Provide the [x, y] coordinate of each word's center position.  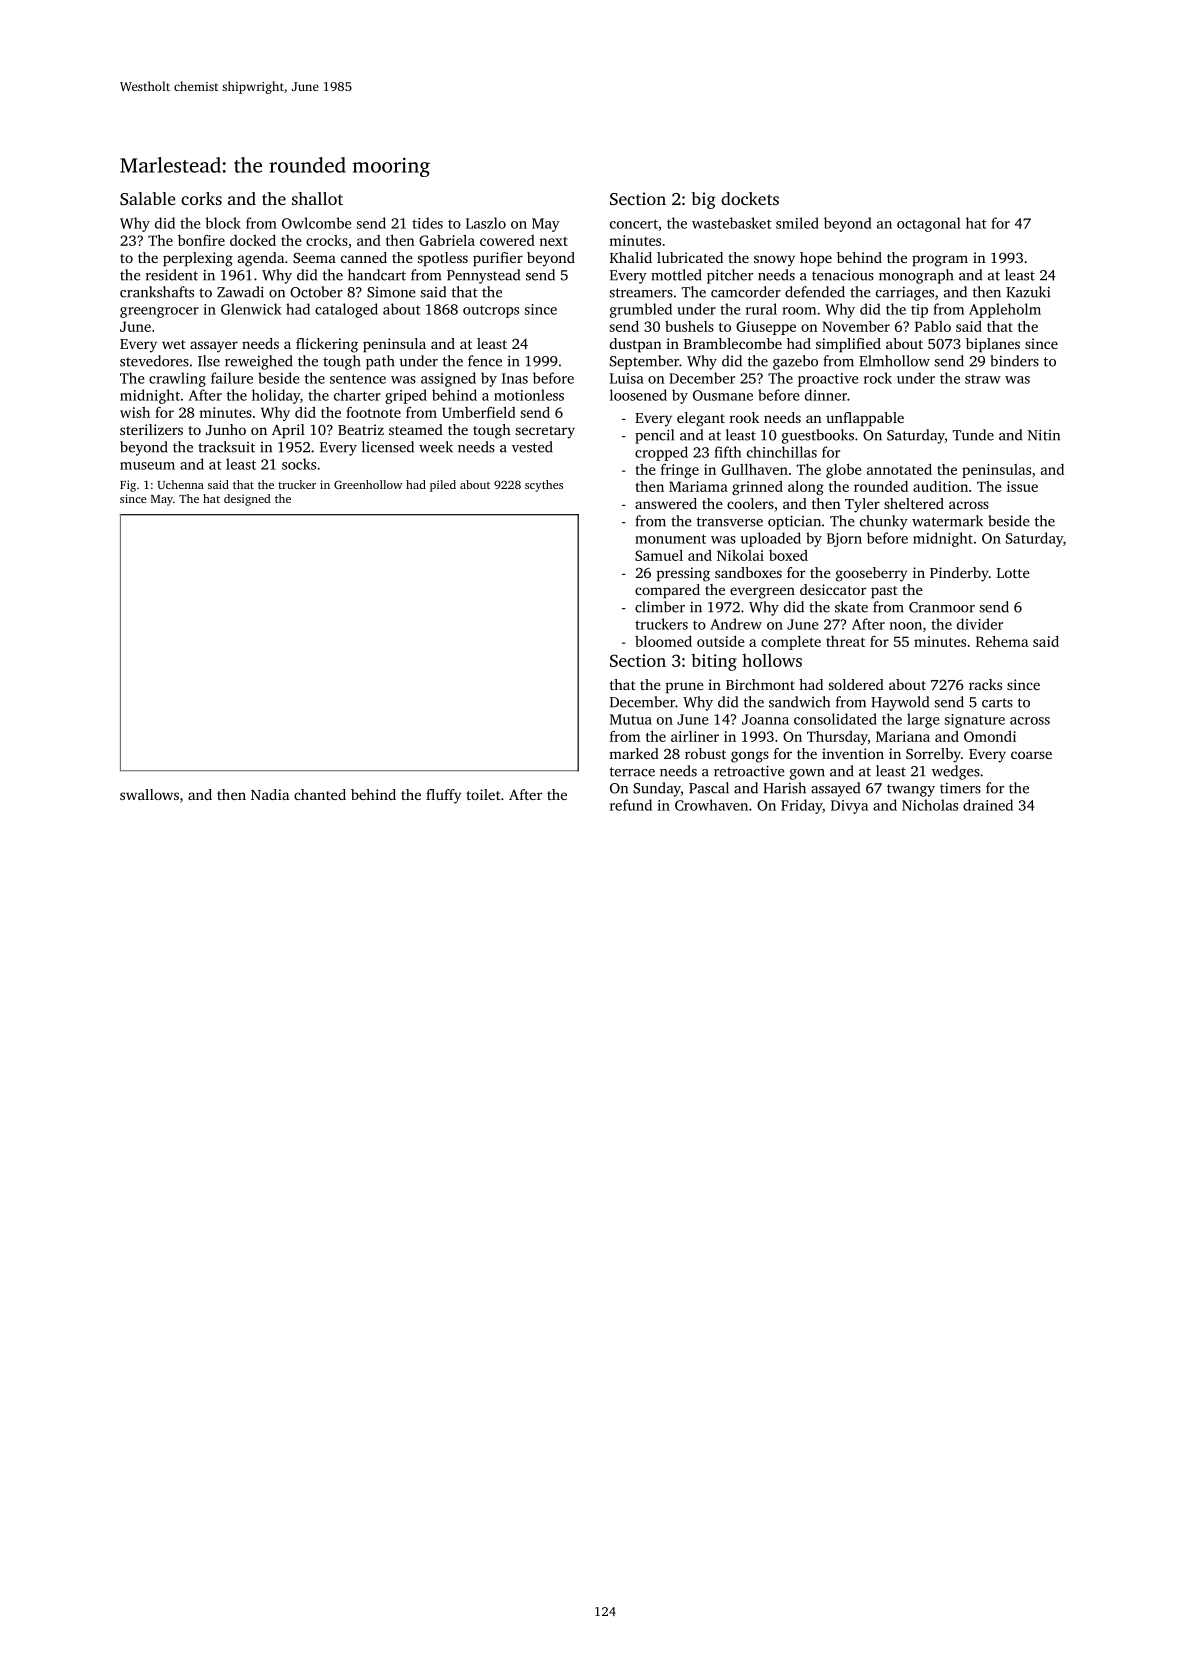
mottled [676, 275]
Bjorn [844, 540]
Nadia [270, 794]
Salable [148, 199]
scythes [544, 486]
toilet [483, 794]
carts [997, 703]
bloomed [663, 641]
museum [147, 466]
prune [685, 688]
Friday [801, 806]
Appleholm [1005, 310]
